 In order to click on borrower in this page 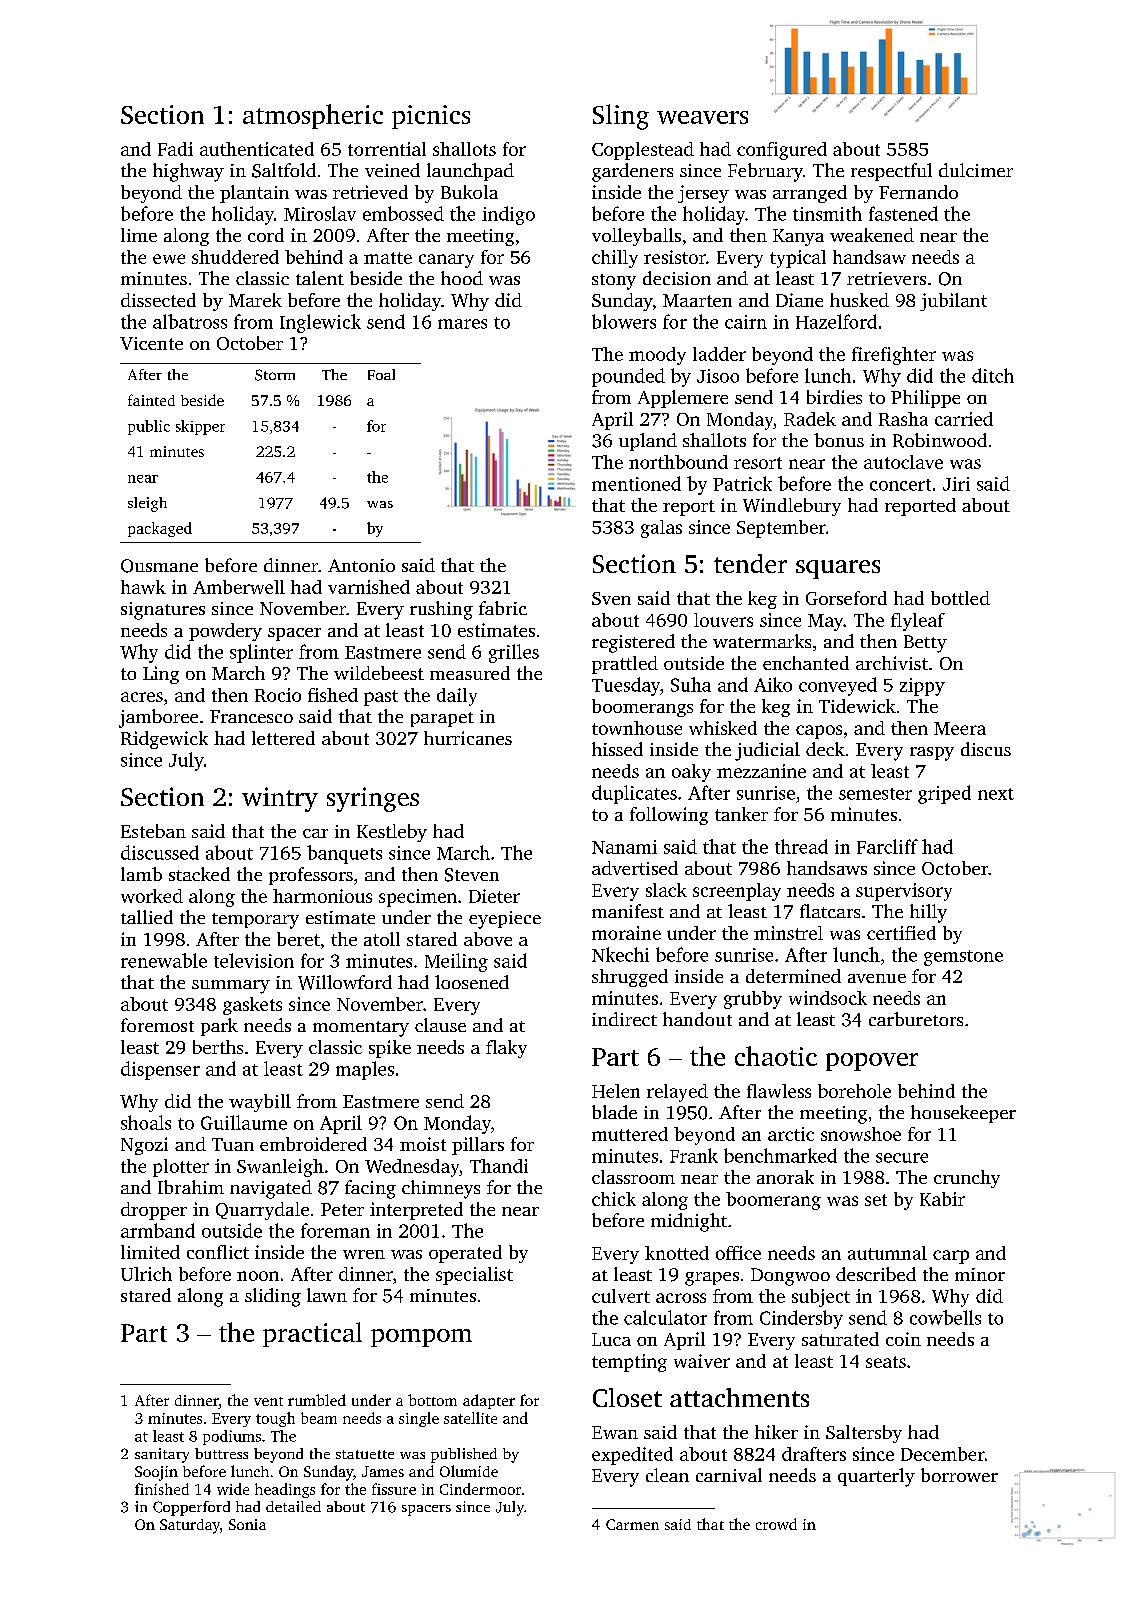, I will do `click(959, 1475)`.
